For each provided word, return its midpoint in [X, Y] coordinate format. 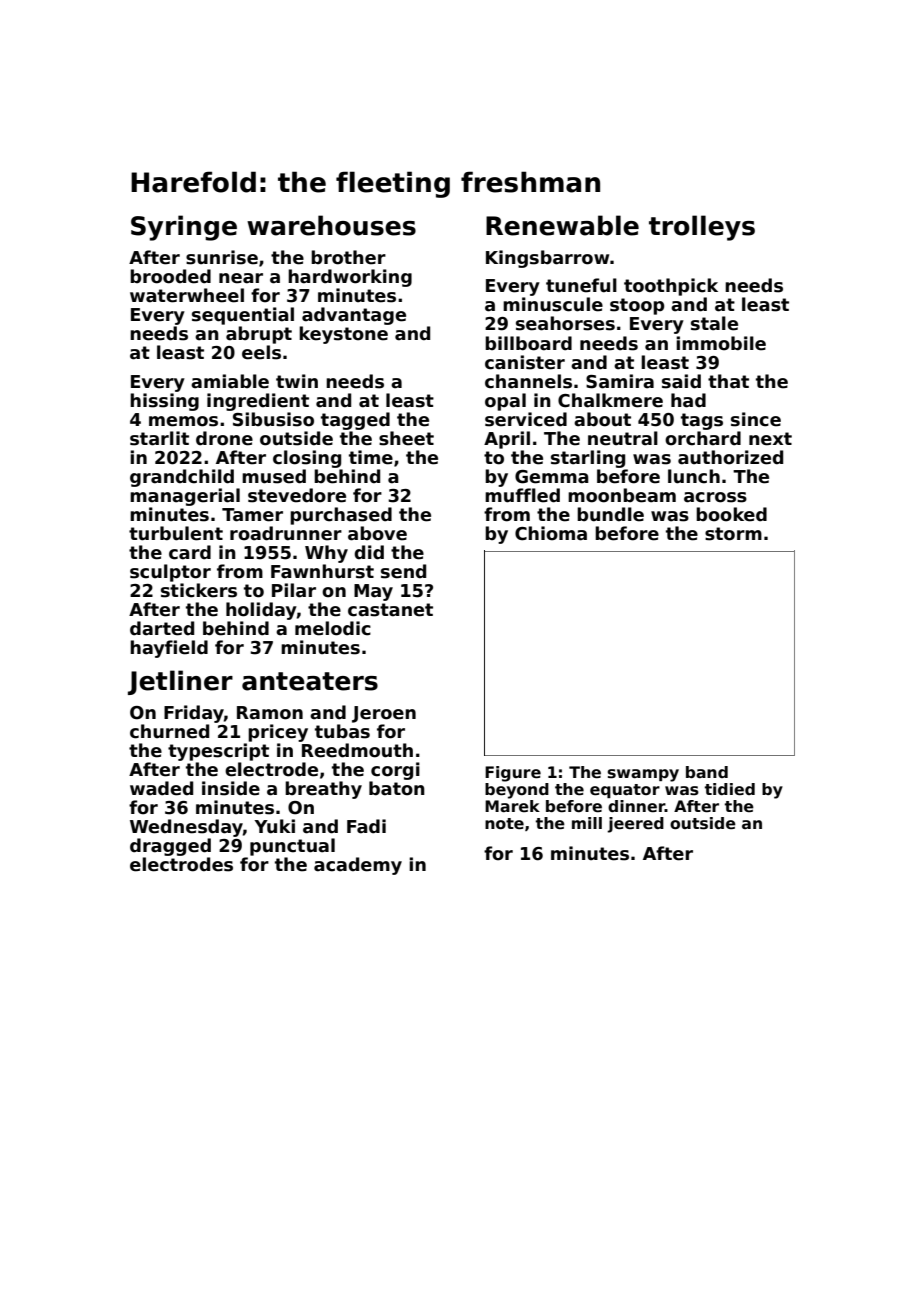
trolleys [702, 228]
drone [224, 438]
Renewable [562, 225]
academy [358, 866]
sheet [406, 438]
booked [731, 514]
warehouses [331, 225]
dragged [170, 847]
